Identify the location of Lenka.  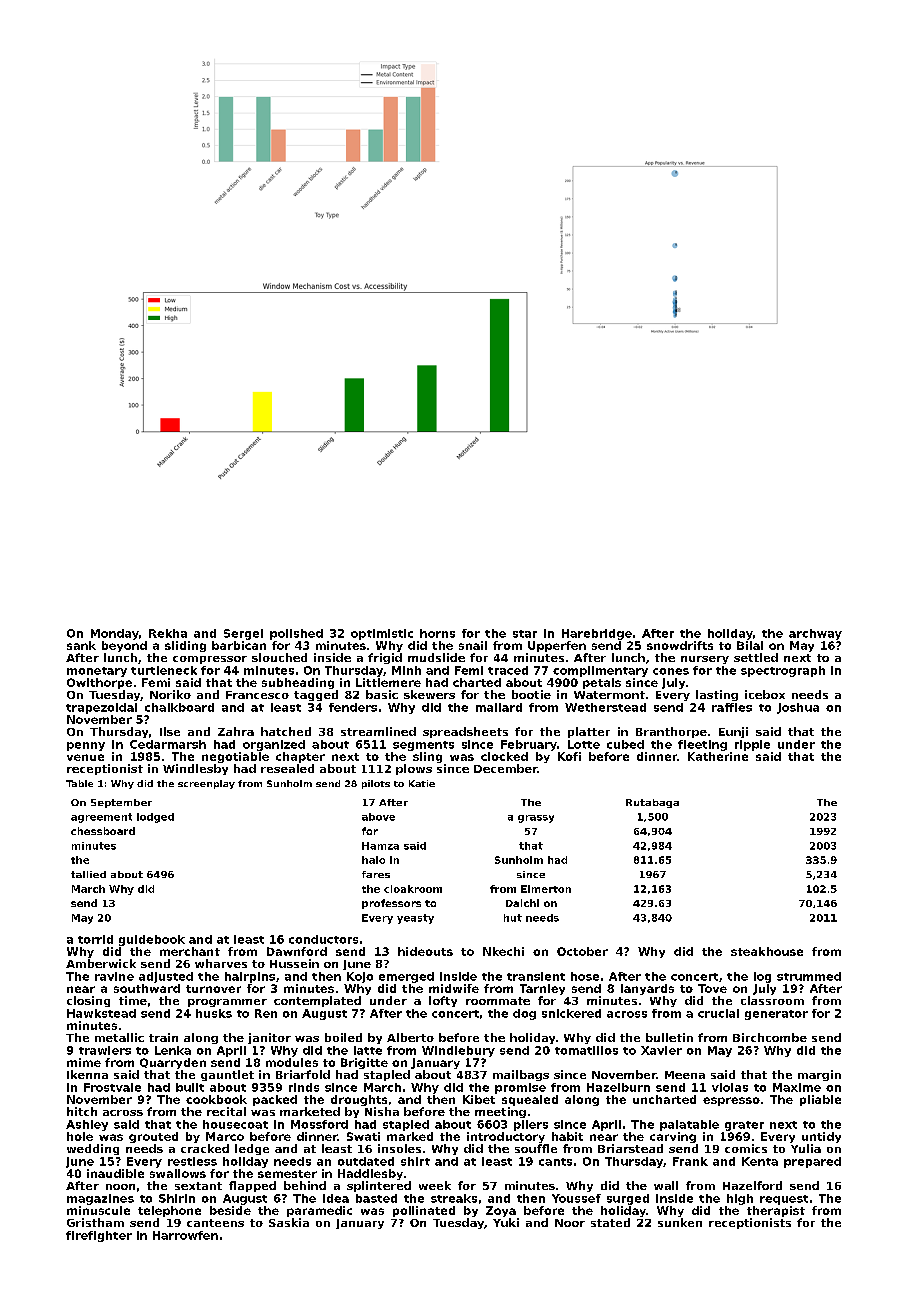
(173, 1050).
